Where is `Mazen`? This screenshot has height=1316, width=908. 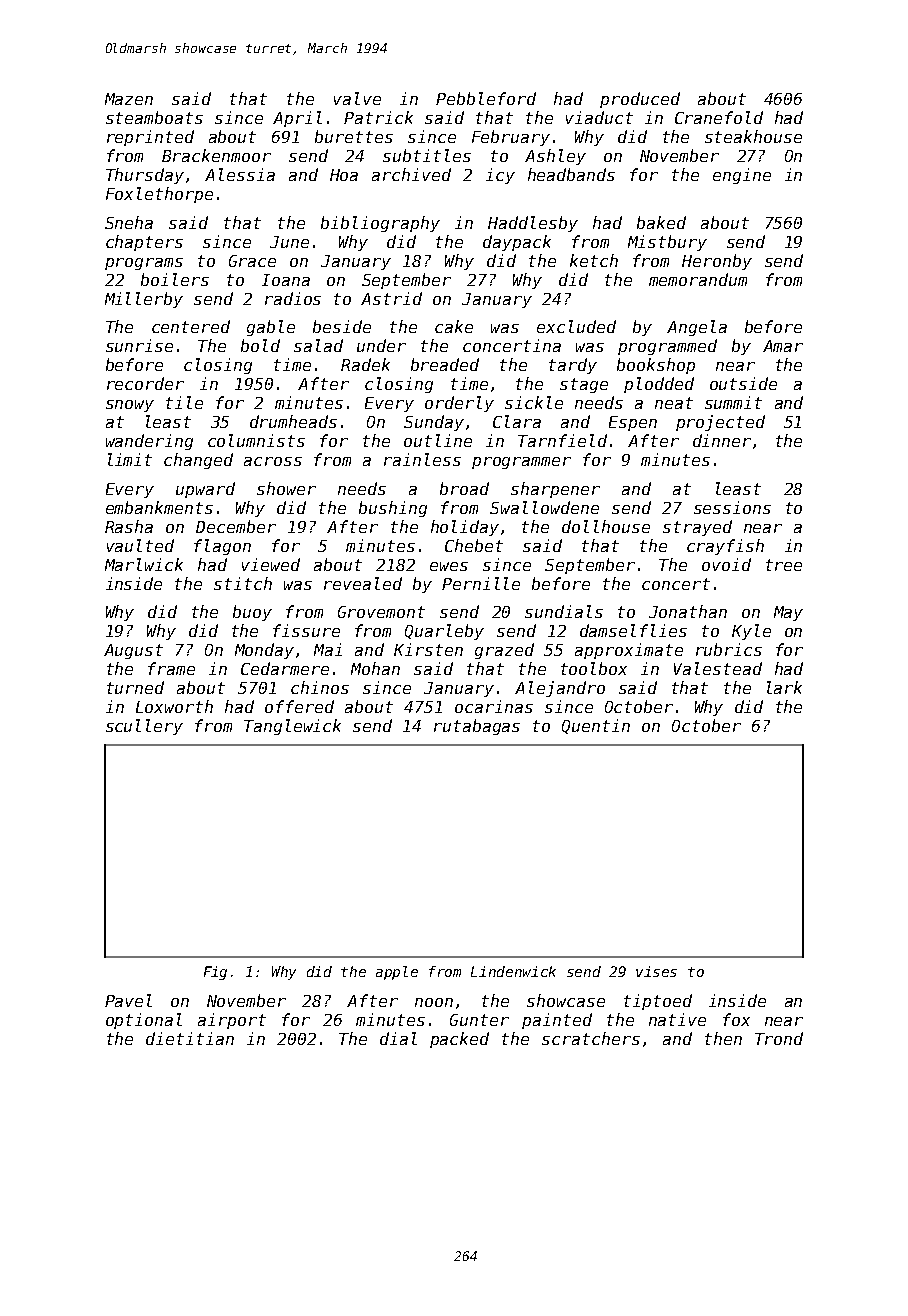 Mazen is located at coordinates (129, 99).
